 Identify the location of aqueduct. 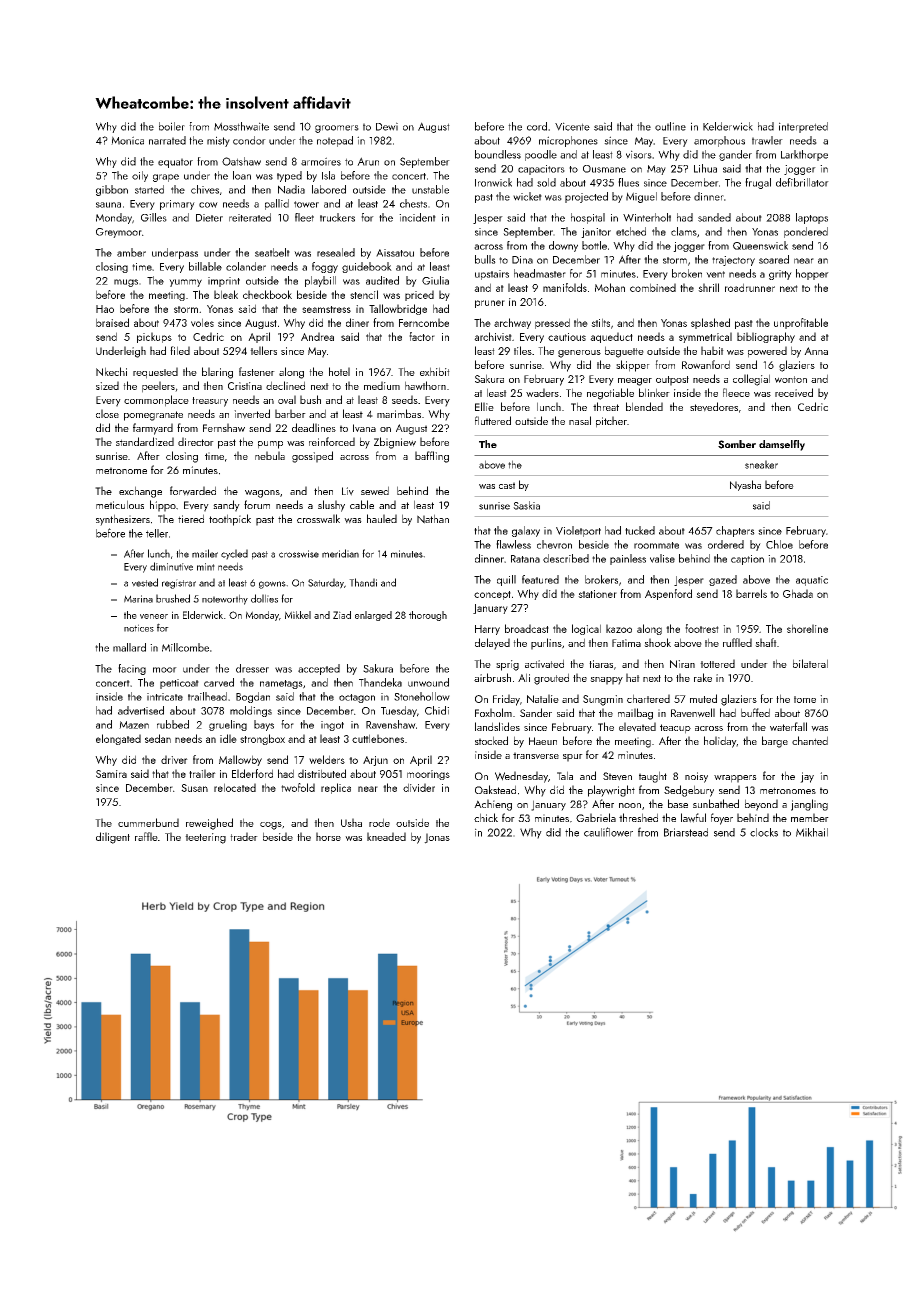
(611, 337).
